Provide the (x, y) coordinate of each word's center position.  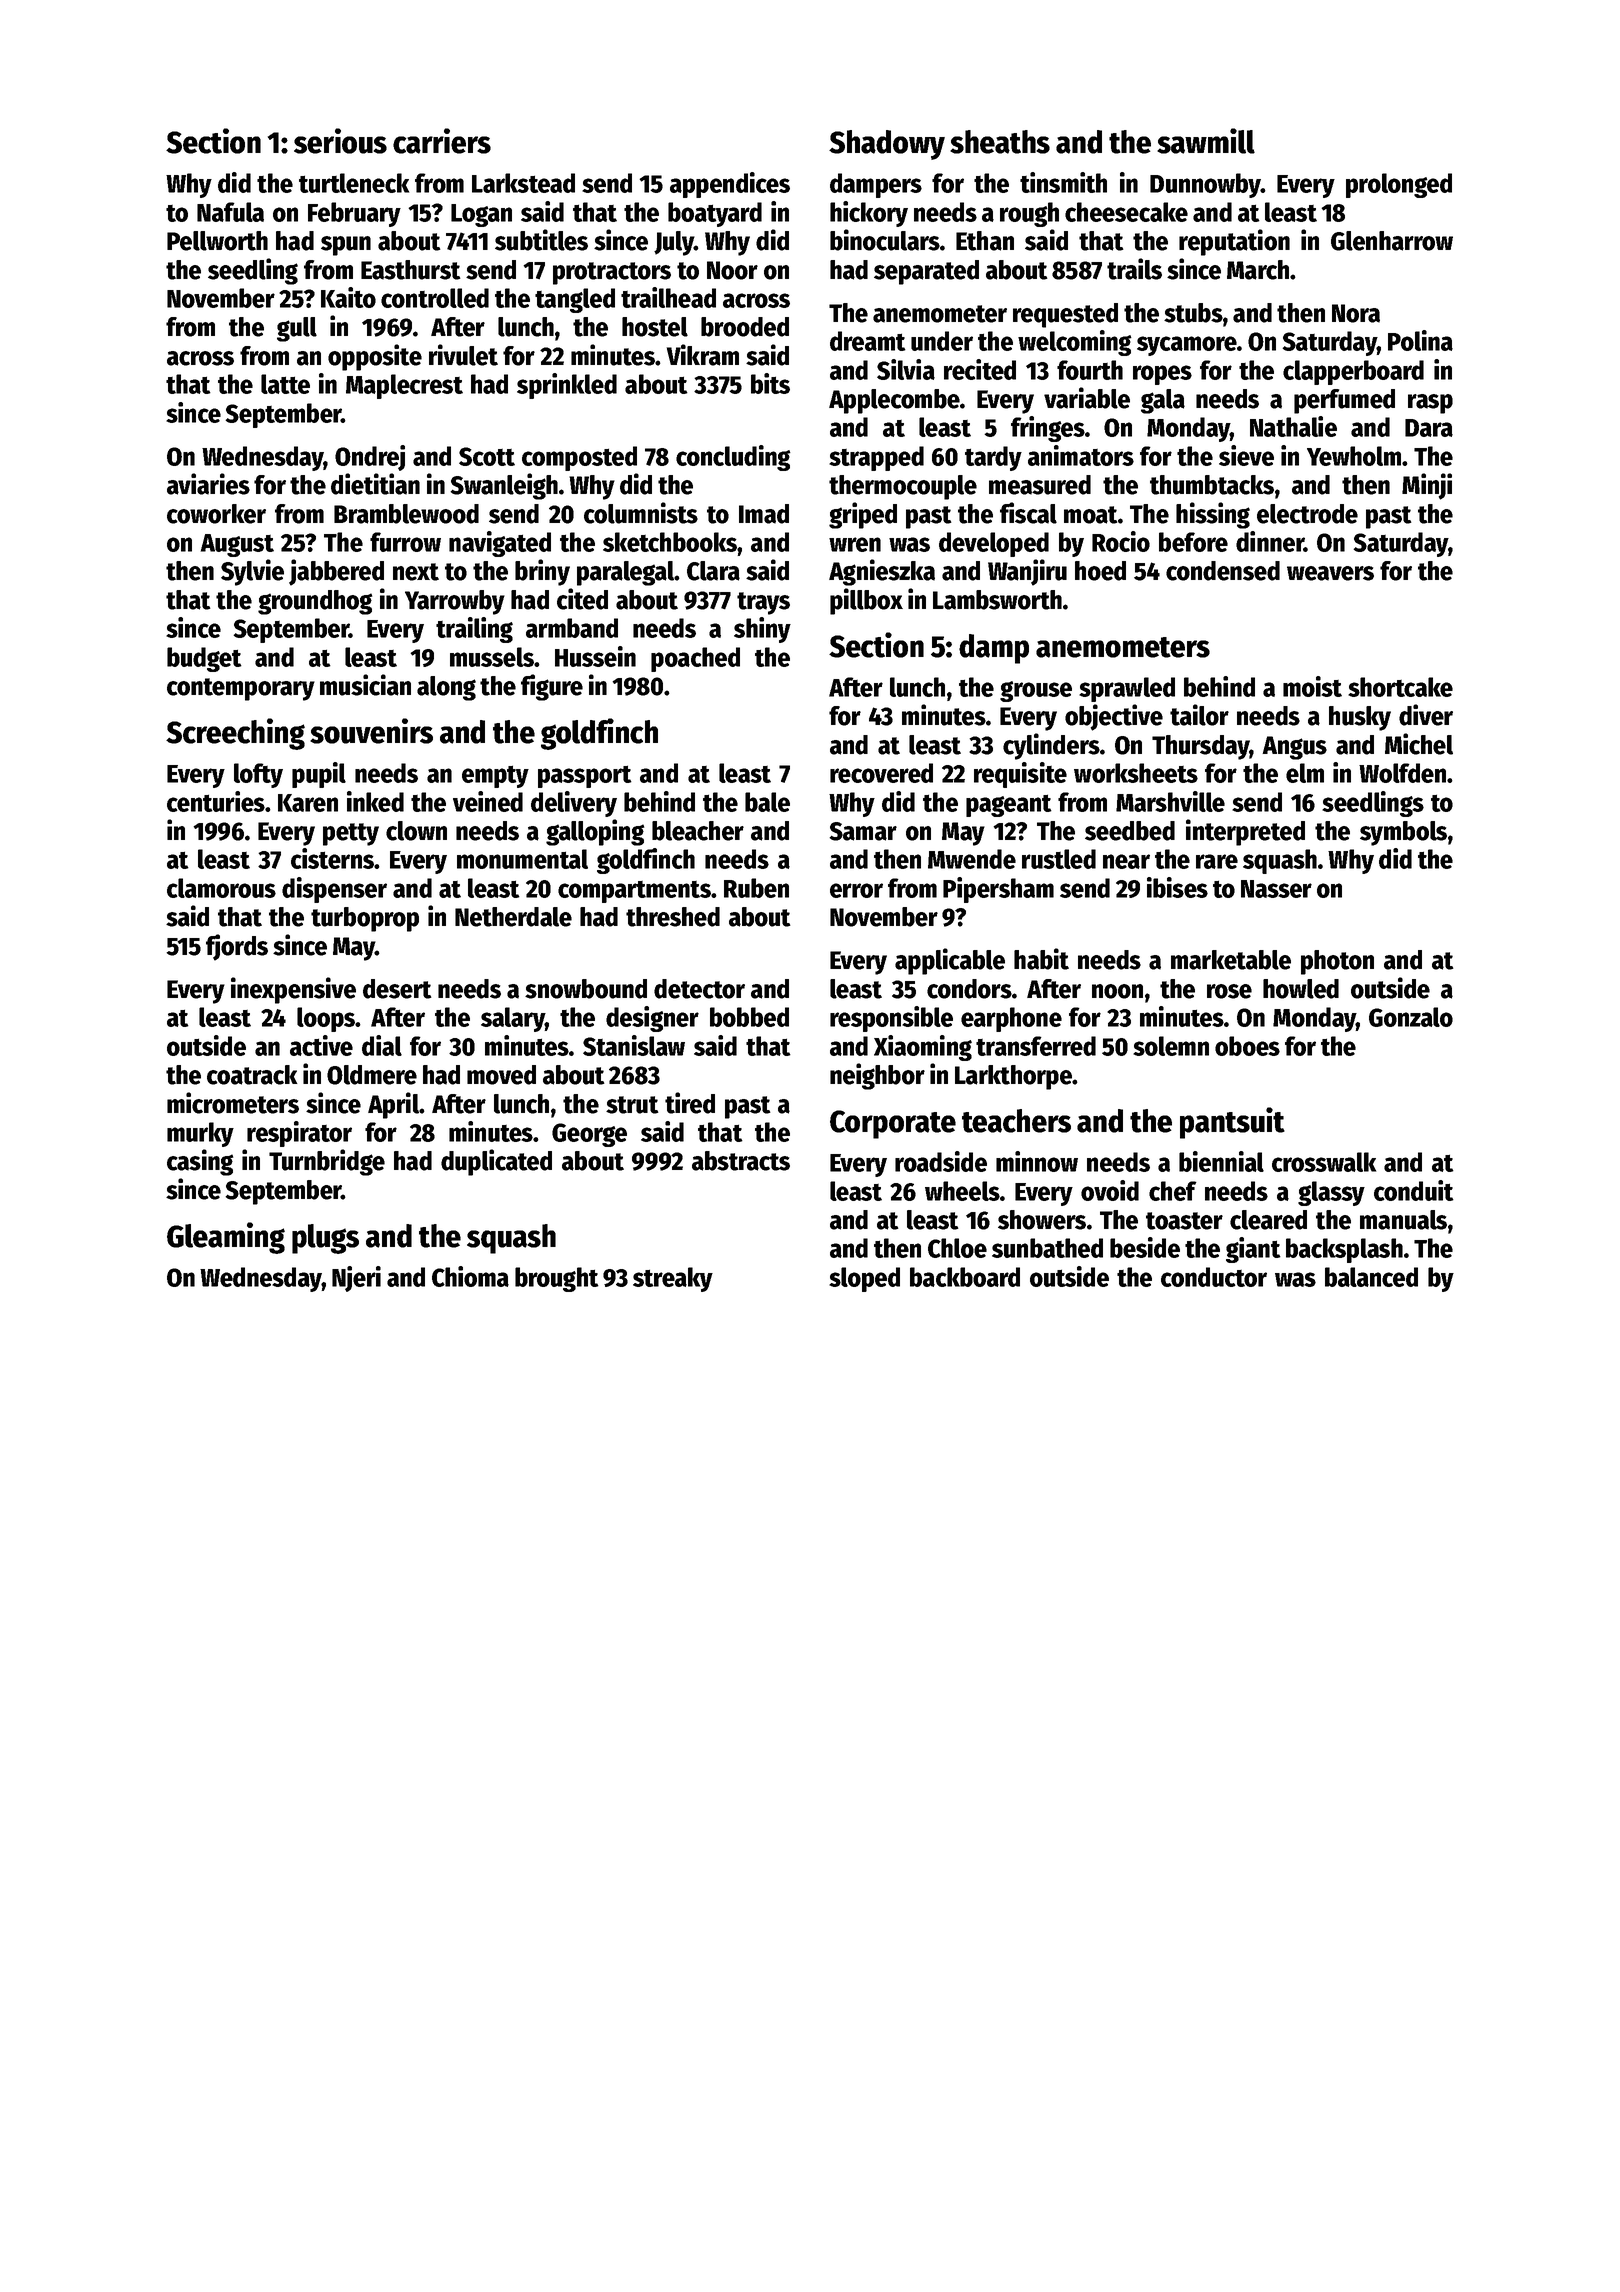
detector (699, 989)
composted (579, 458)
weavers (1330, 573)
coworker (216, 514)
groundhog (315, 602)
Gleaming (226, 1238)
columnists (641, 513)
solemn (1171, 1046)
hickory (869, 214)
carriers (442, 141)
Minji (1427, 486)
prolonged (1399, 185)
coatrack (252, 1075)
